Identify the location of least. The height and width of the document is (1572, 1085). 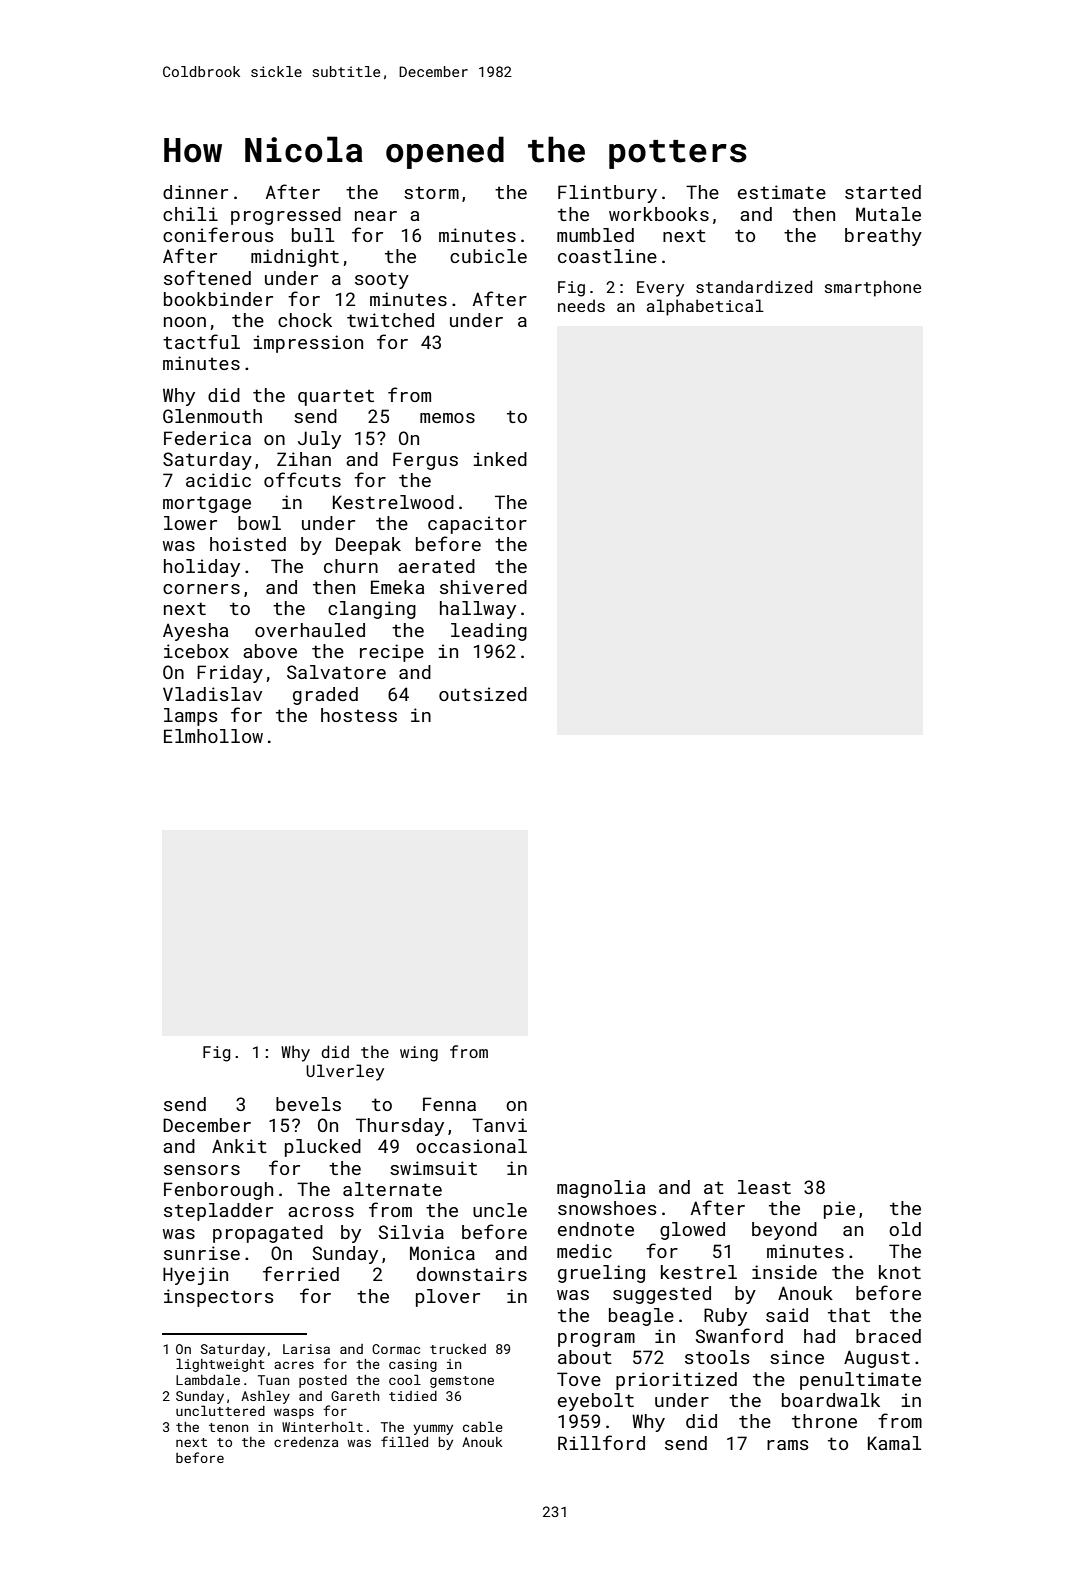
(764, 1187).
